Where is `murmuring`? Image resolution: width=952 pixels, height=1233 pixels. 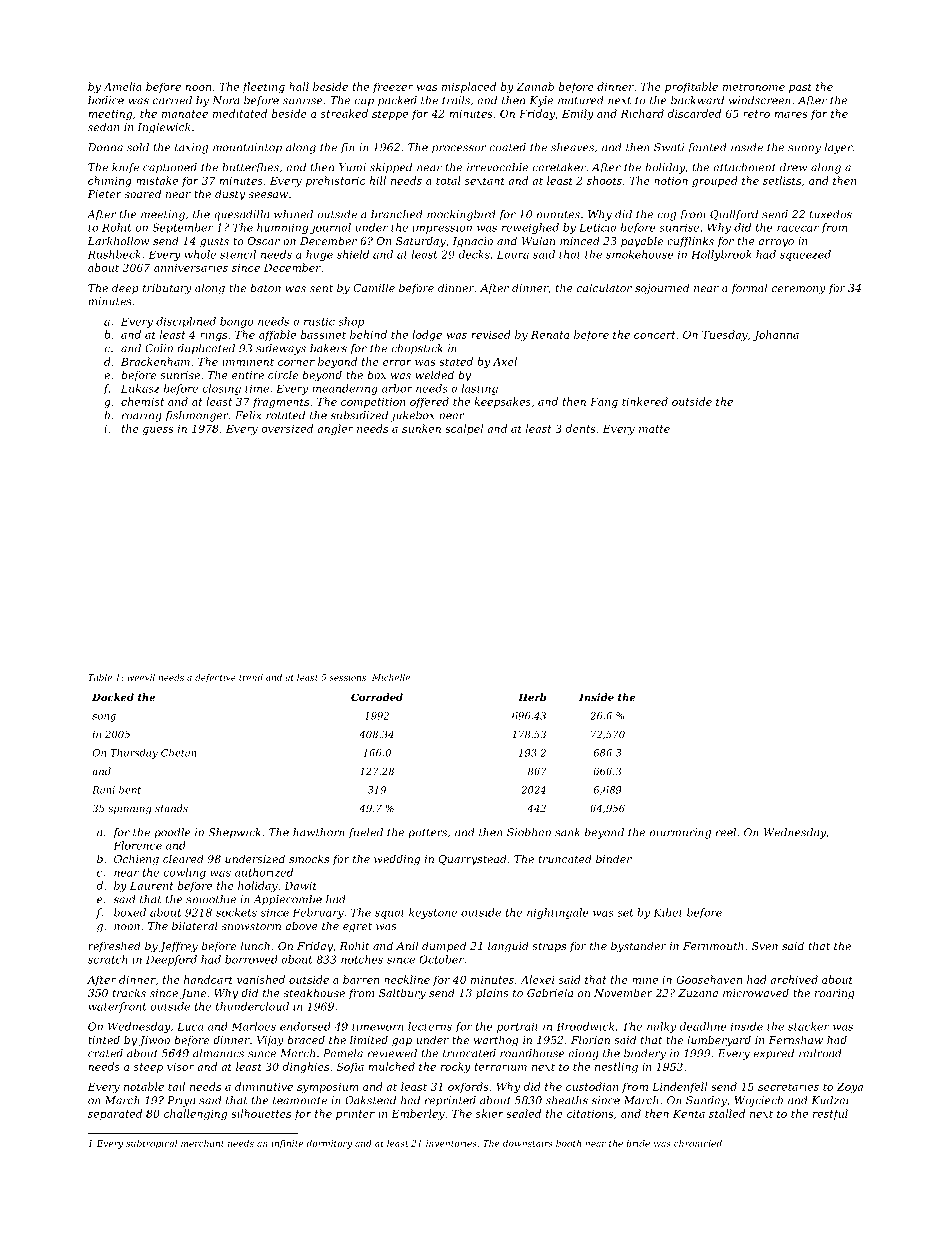 murmuring is located at coordinates (680, 833).
